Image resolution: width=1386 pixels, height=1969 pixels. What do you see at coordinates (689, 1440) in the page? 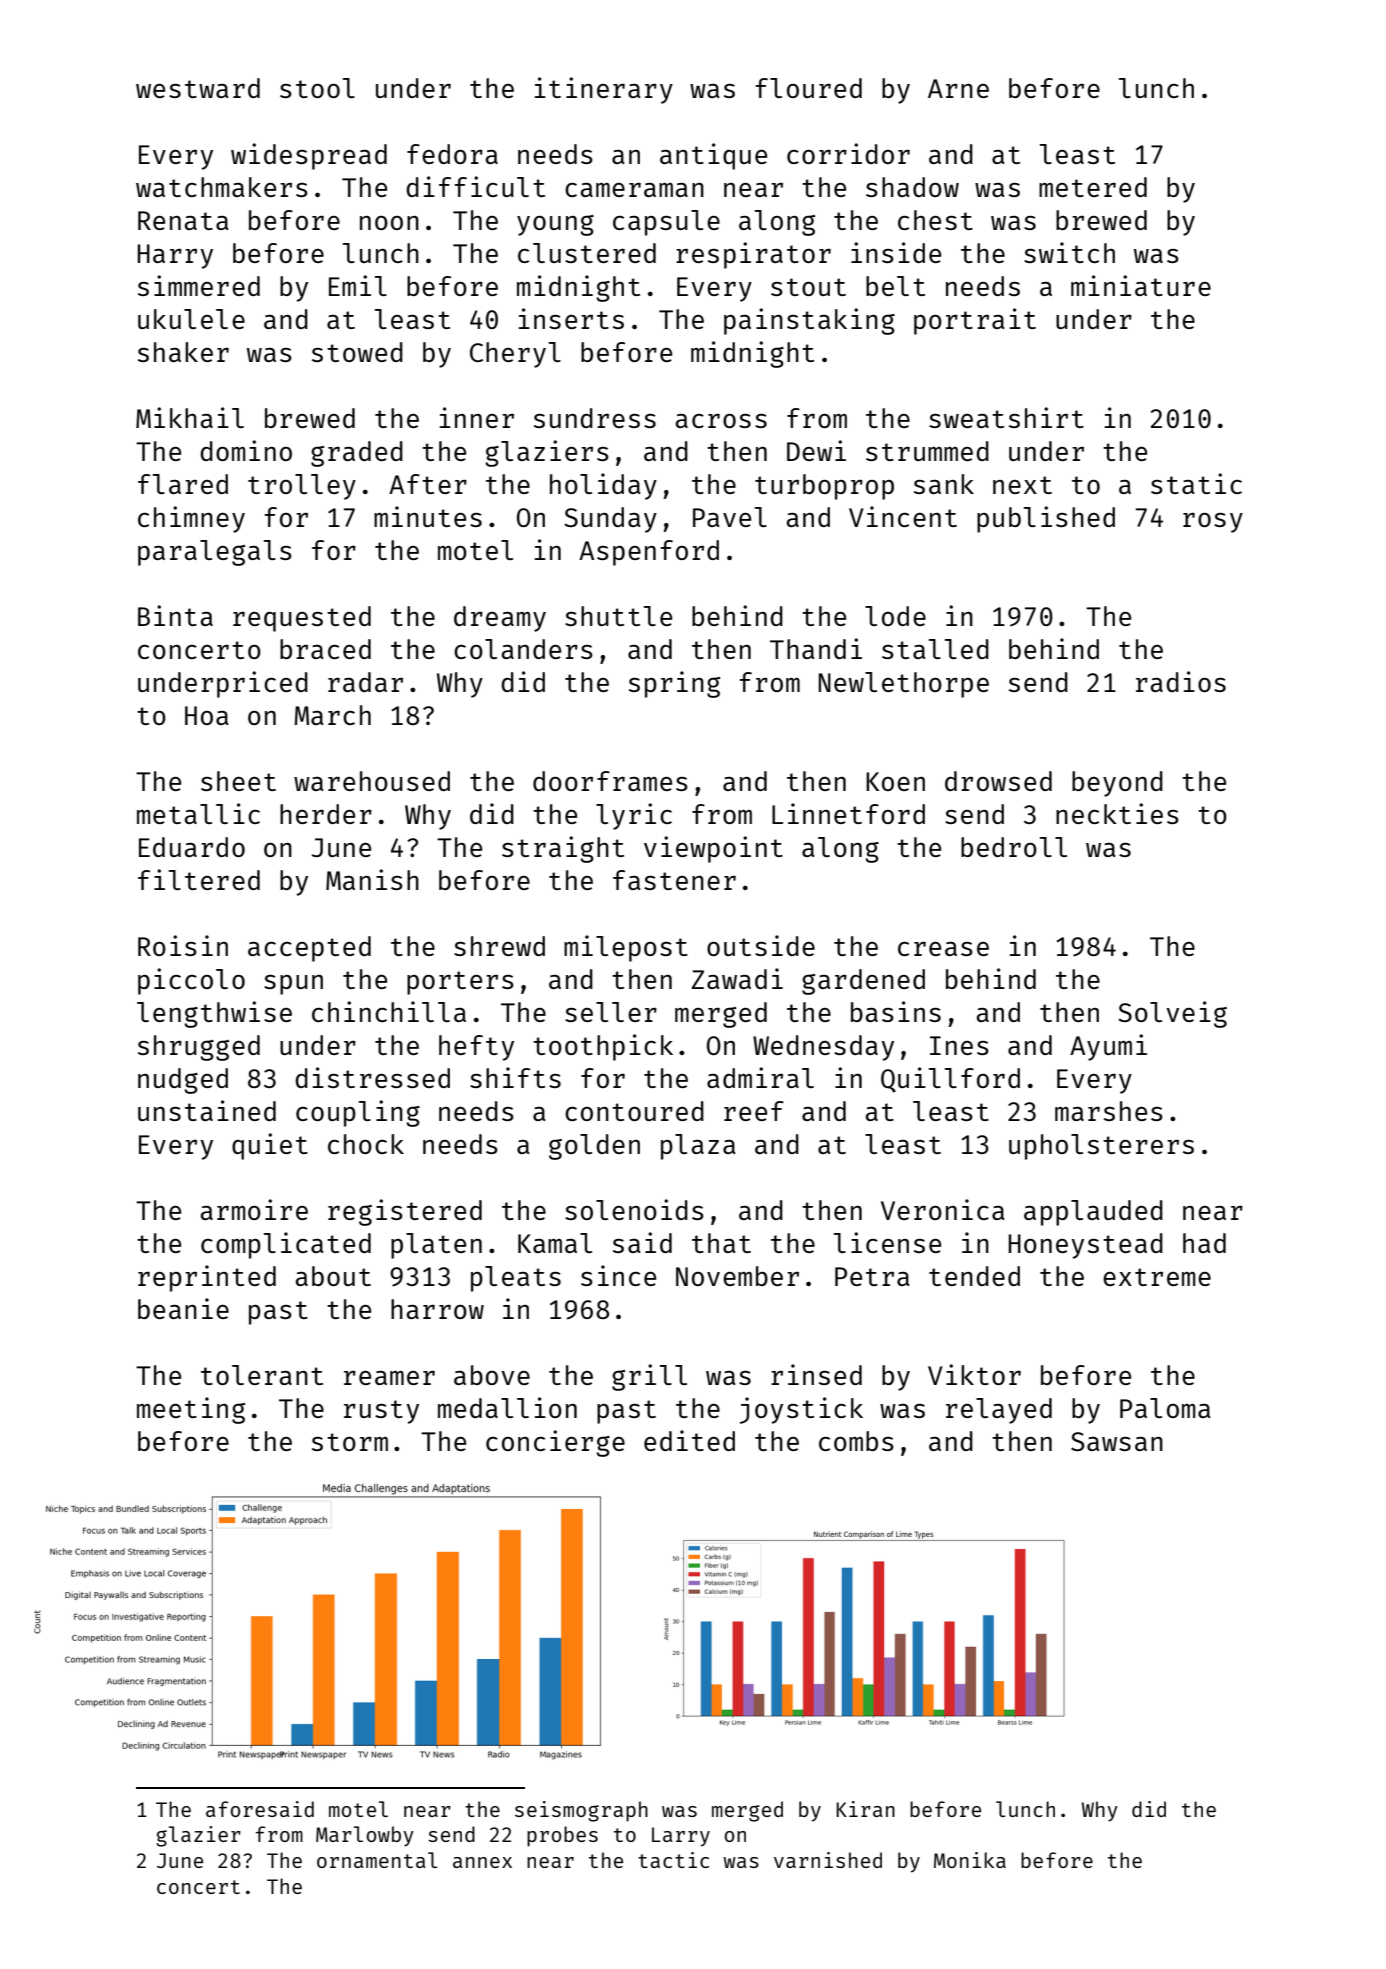
I see `edited` at bounding box center [689, 1440].
